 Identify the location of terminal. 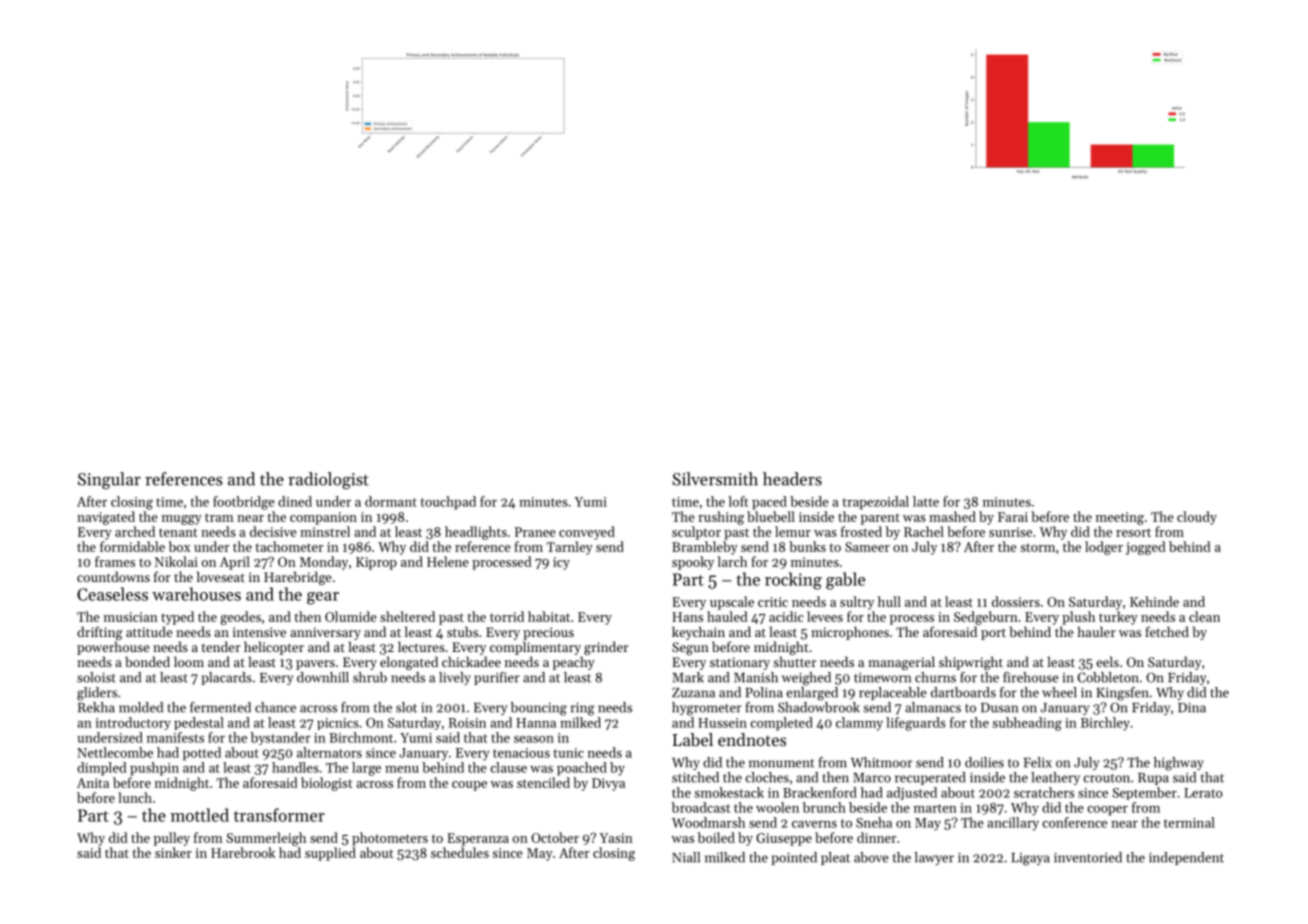
(1189, 822).
